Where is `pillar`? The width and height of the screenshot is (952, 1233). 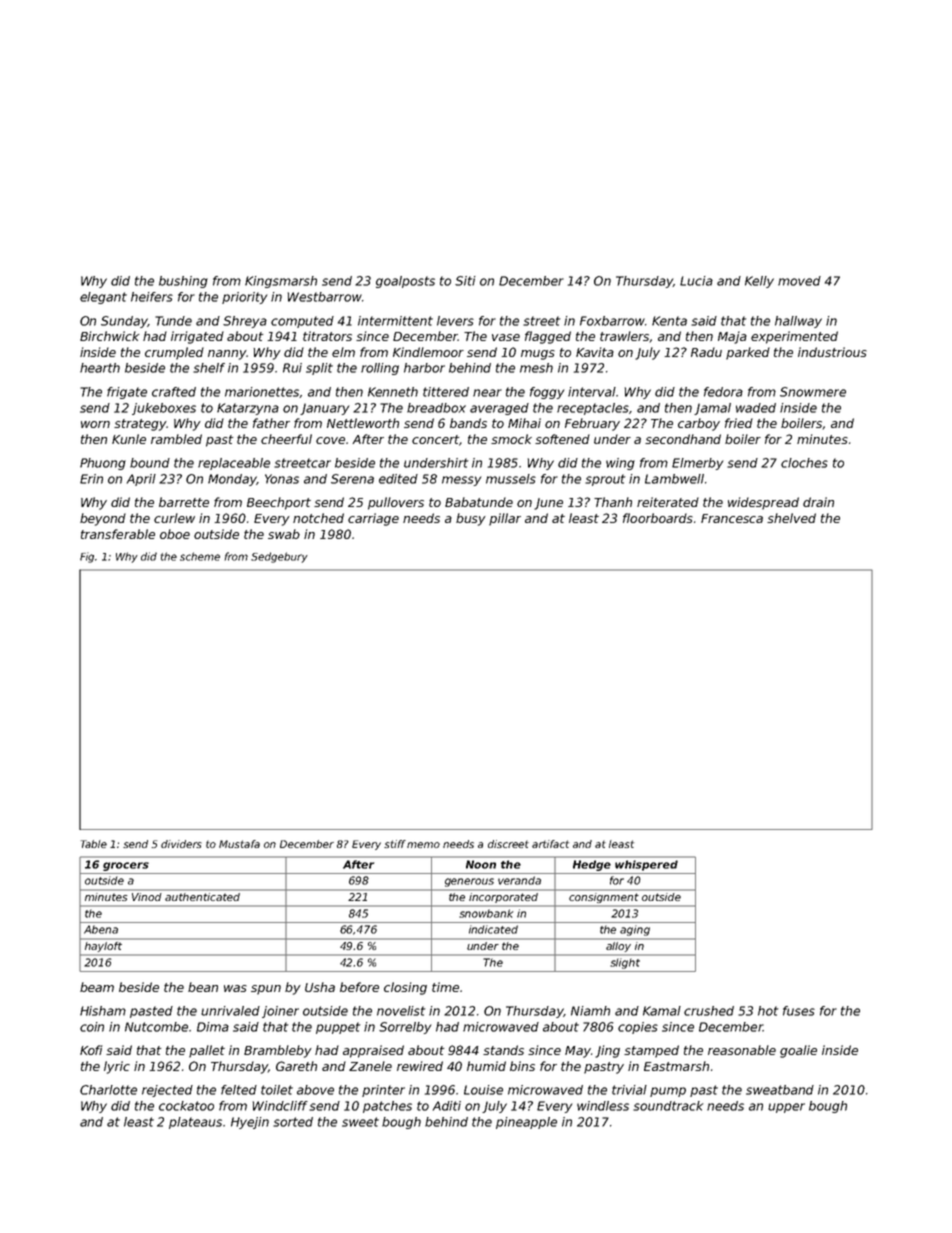 pillar is located at coordinates (505, 519).
